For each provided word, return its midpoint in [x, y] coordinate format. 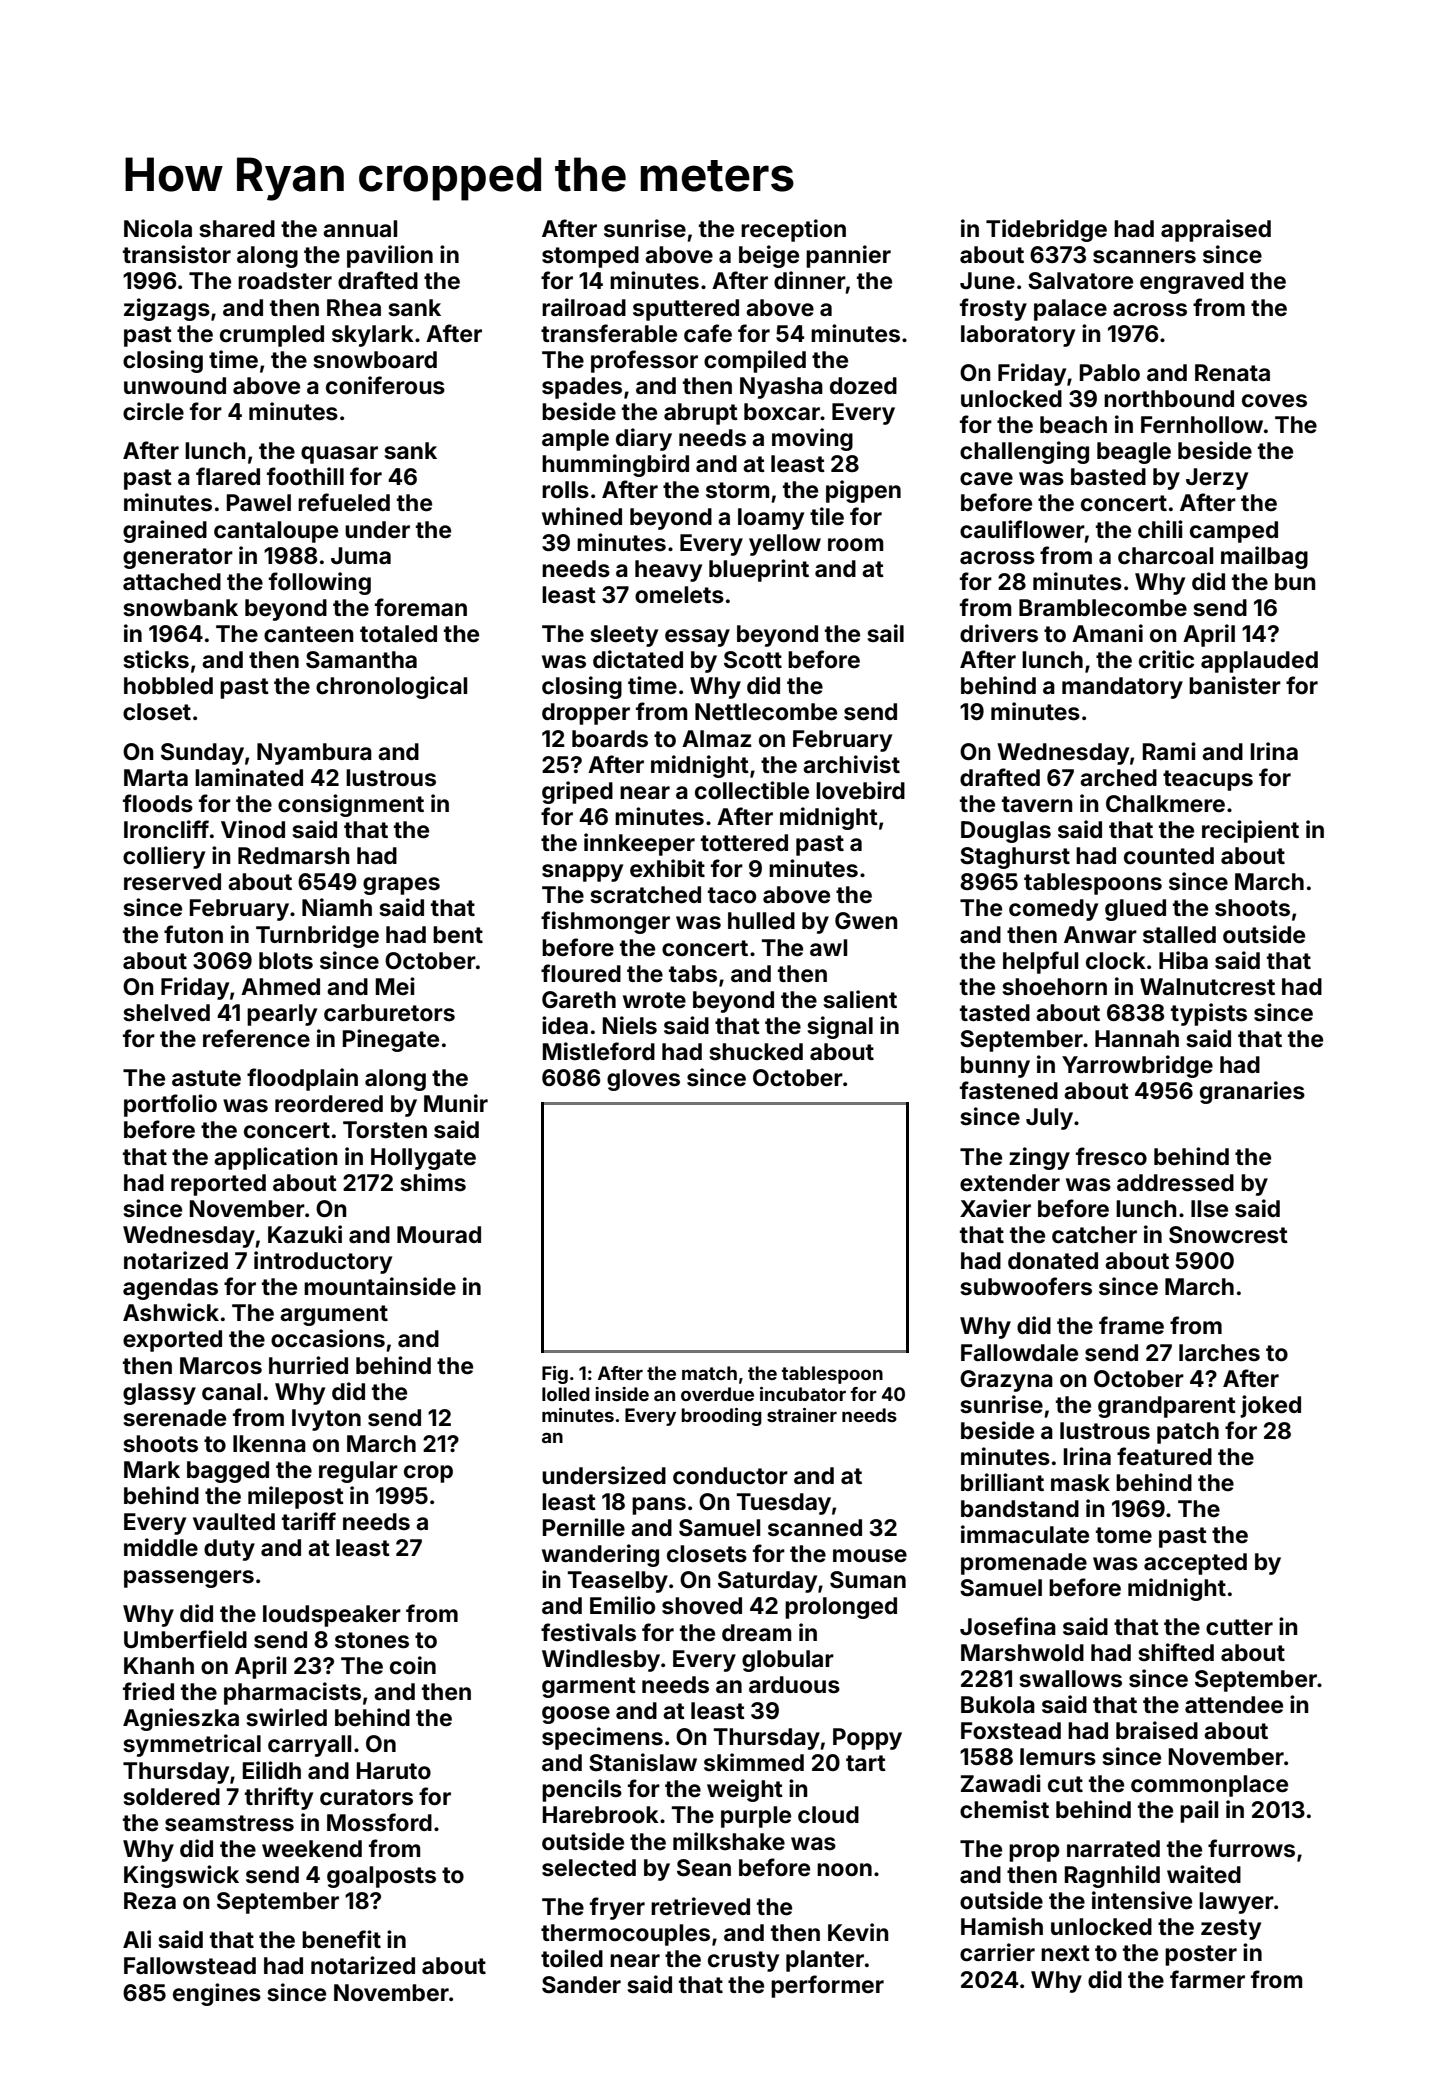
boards [610, 739]
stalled [1179, 935]
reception [793, 230]
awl [828, 947]
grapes [401, 886]
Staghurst [1015, 858]
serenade [174, 1418]
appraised [1216, 230]
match [709, 1373]
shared [237, 229]
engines [217, 1994]
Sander [581, 1985]
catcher [1094, 1235]
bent [458, 935]
